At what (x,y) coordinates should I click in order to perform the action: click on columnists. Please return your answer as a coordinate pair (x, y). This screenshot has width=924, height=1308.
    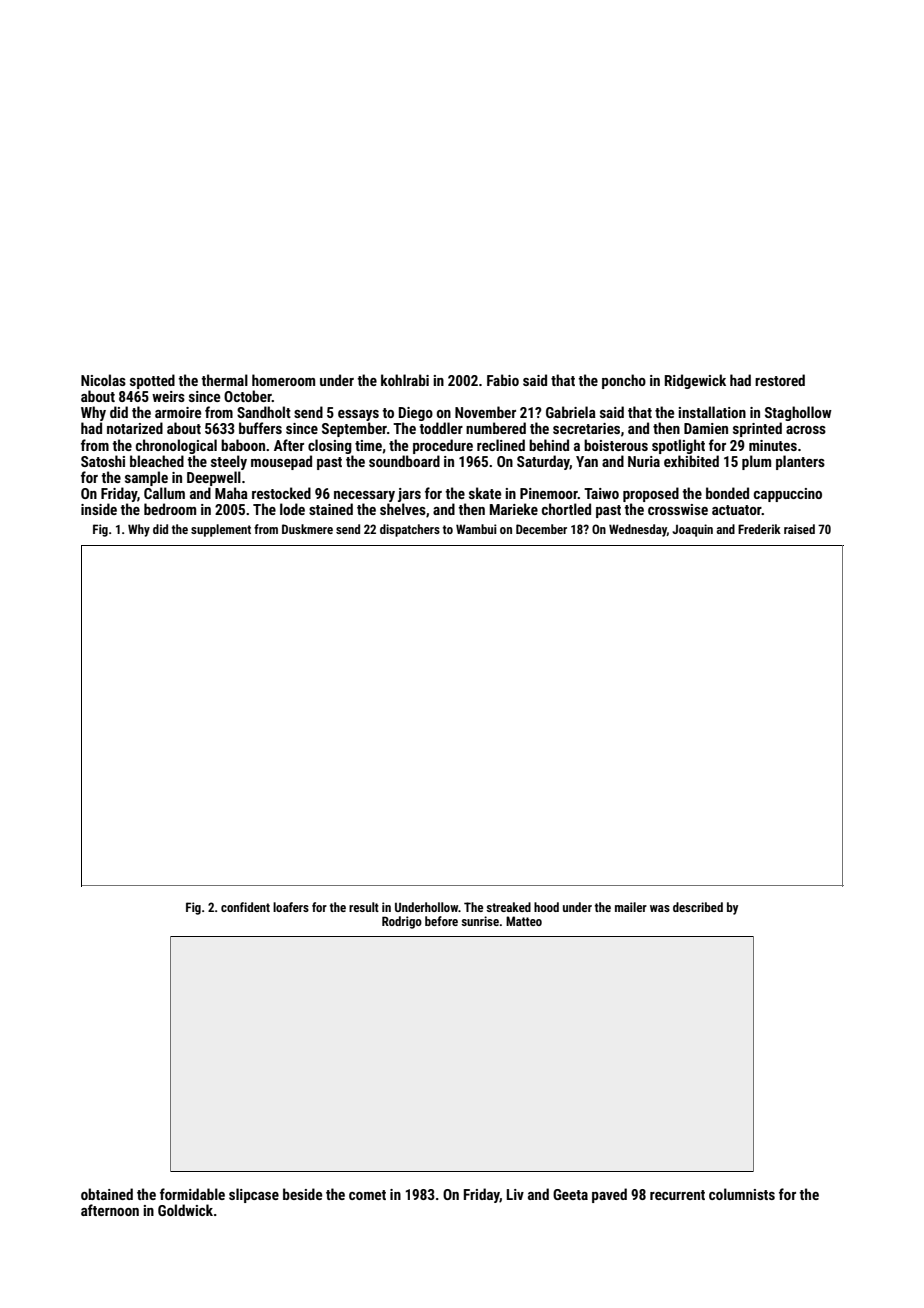
    Looking at the image, I should click on (742, 1194).
